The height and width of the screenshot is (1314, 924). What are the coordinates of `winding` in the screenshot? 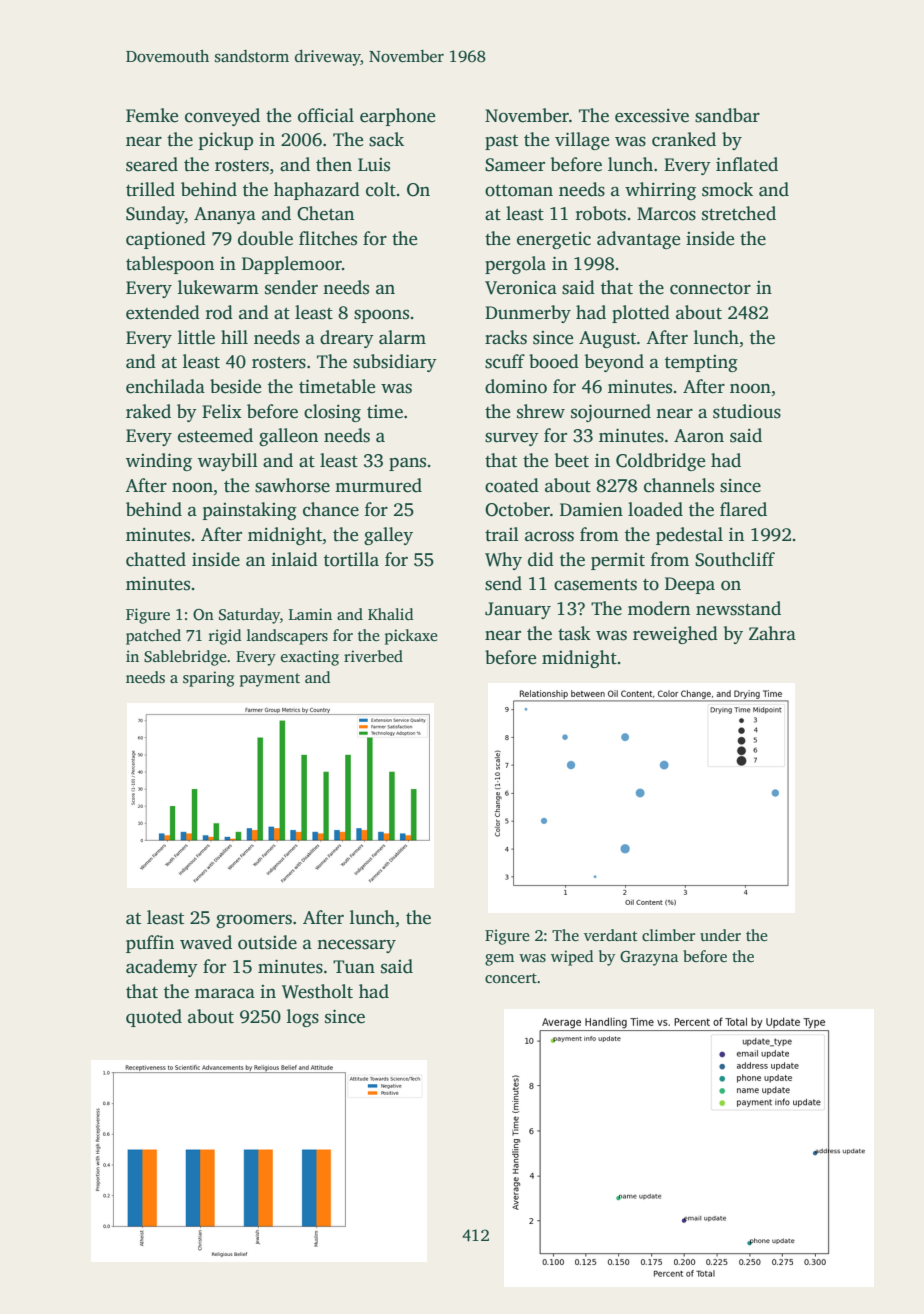 It's located at (159, 462).
